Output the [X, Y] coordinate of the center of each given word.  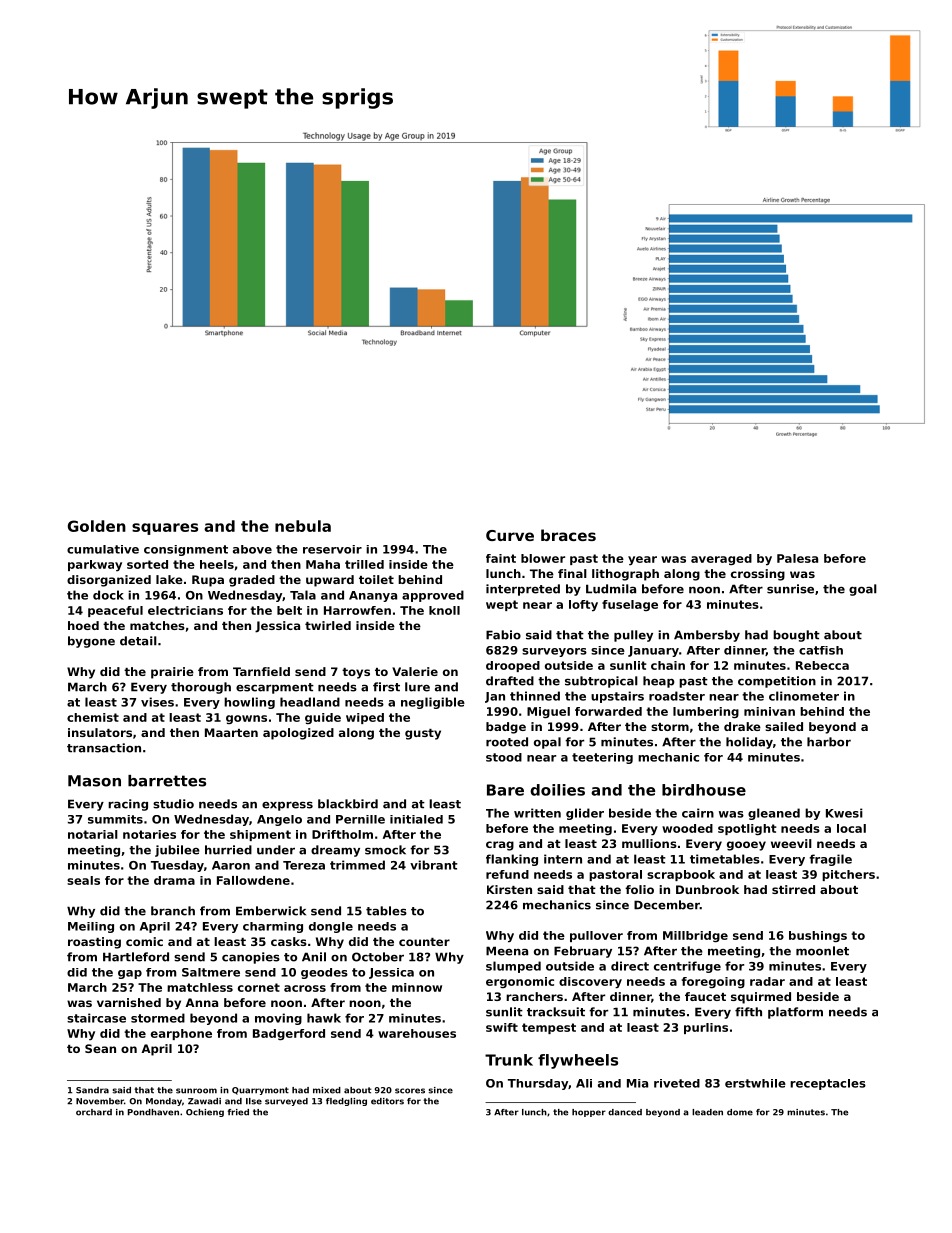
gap [130, 974]
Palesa [797, 558]
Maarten [231, 732]
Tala [303, 595]
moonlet [822, 951]
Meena [507, 951]
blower [543, 558]
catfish [821, 650]
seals [83, 880]
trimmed [357, 865]
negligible [433, 703]
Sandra [92, 1090]
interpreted [523, 590]
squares [165, 529]
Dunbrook [707, 889]
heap [659, 682]
